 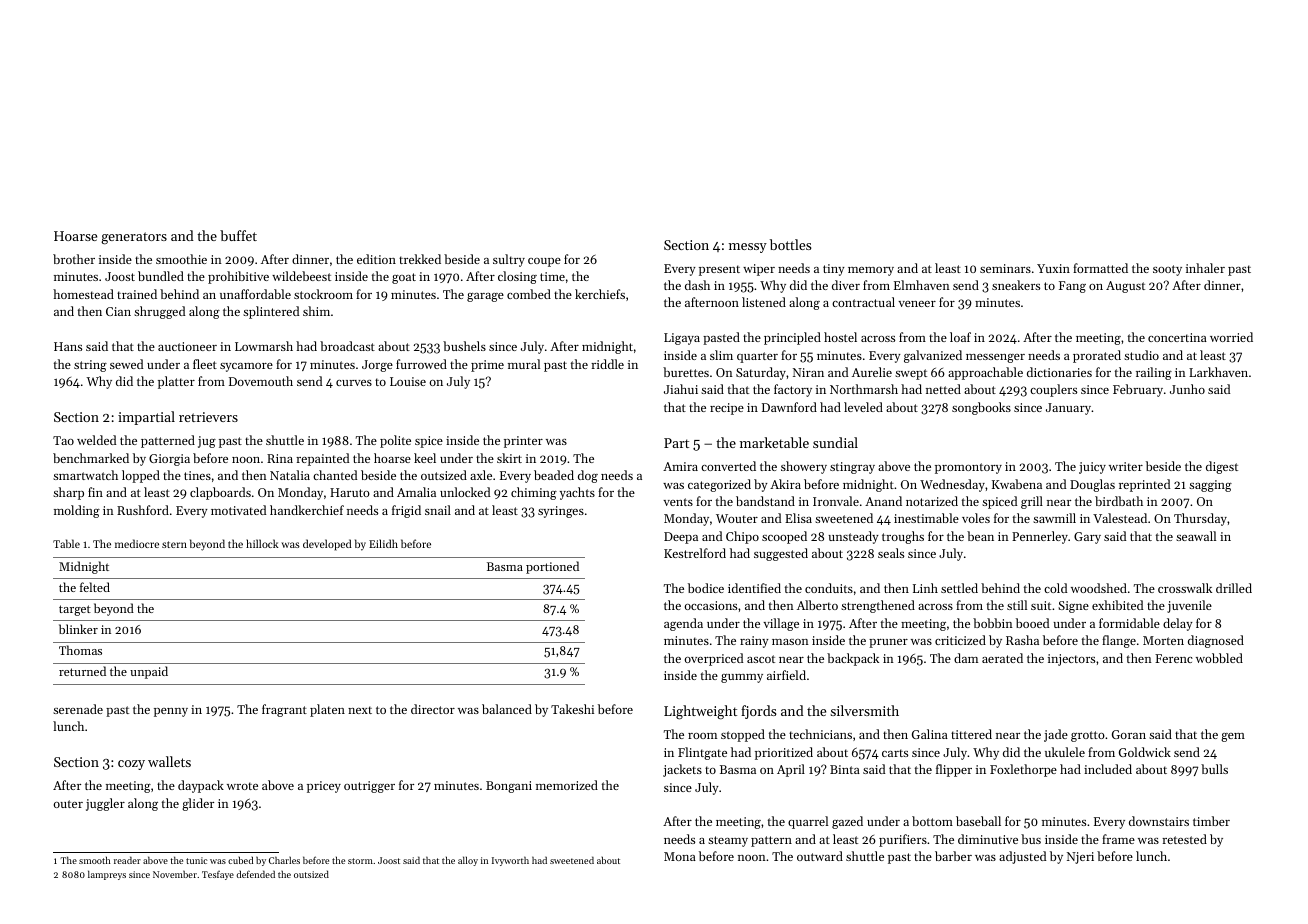 What do you see at coordinates (1032, 623) in the image?
I see `booed` at bounding box center [1032, 623].
